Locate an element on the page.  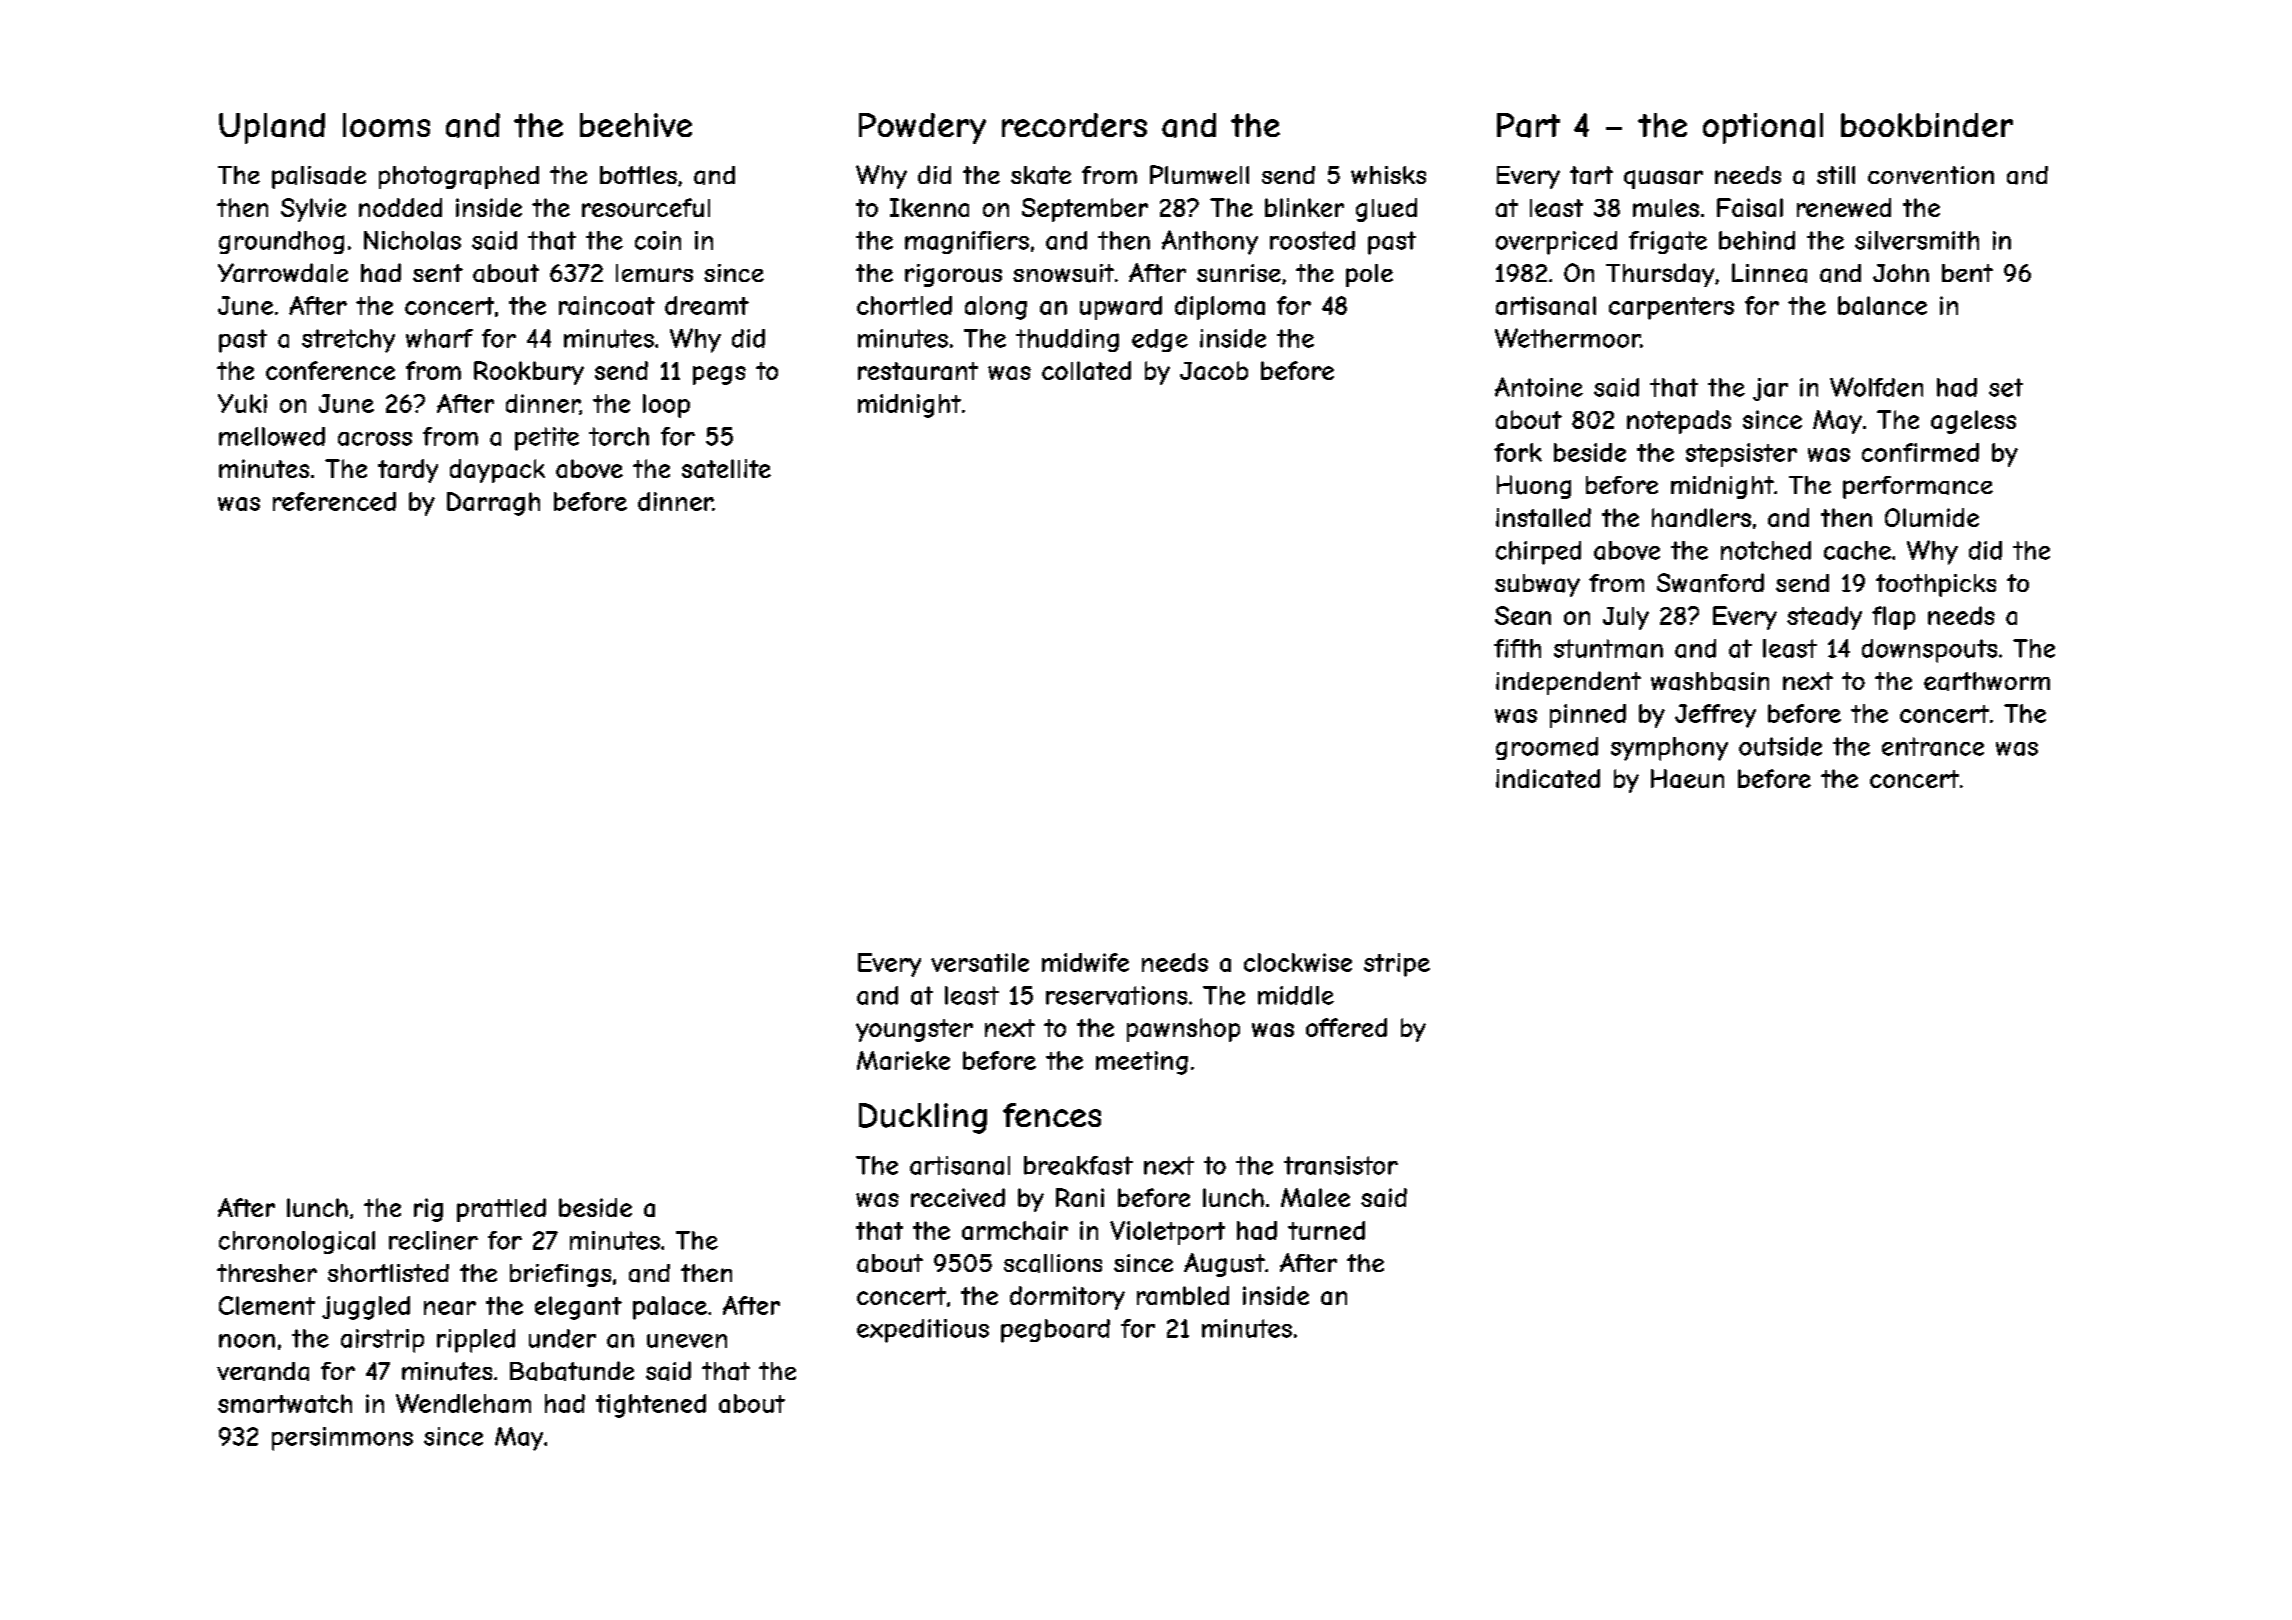
entrance is located at coordinates (1933, 746).
